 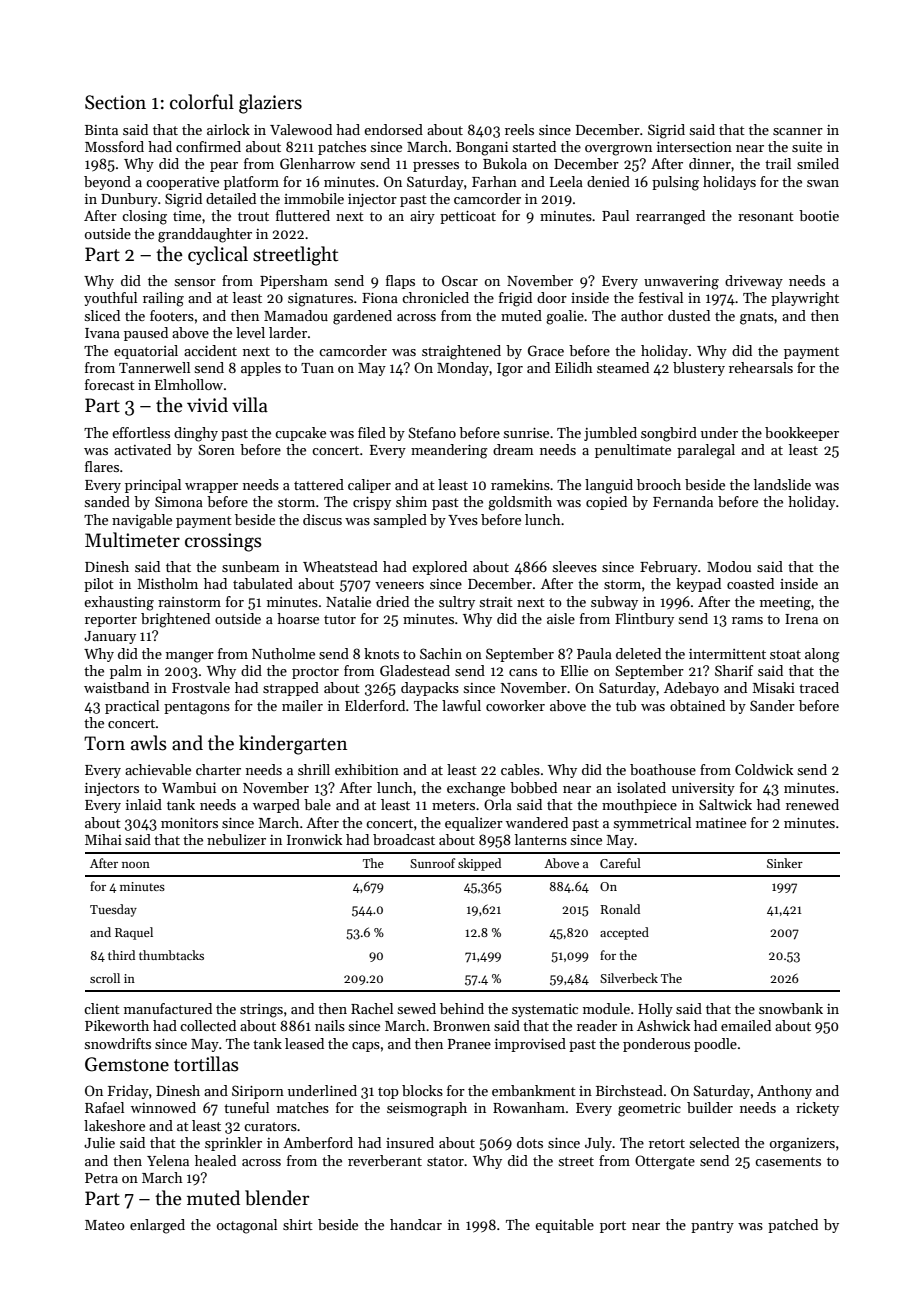 I want to click on Wambui, so click(x=189, y=787).
